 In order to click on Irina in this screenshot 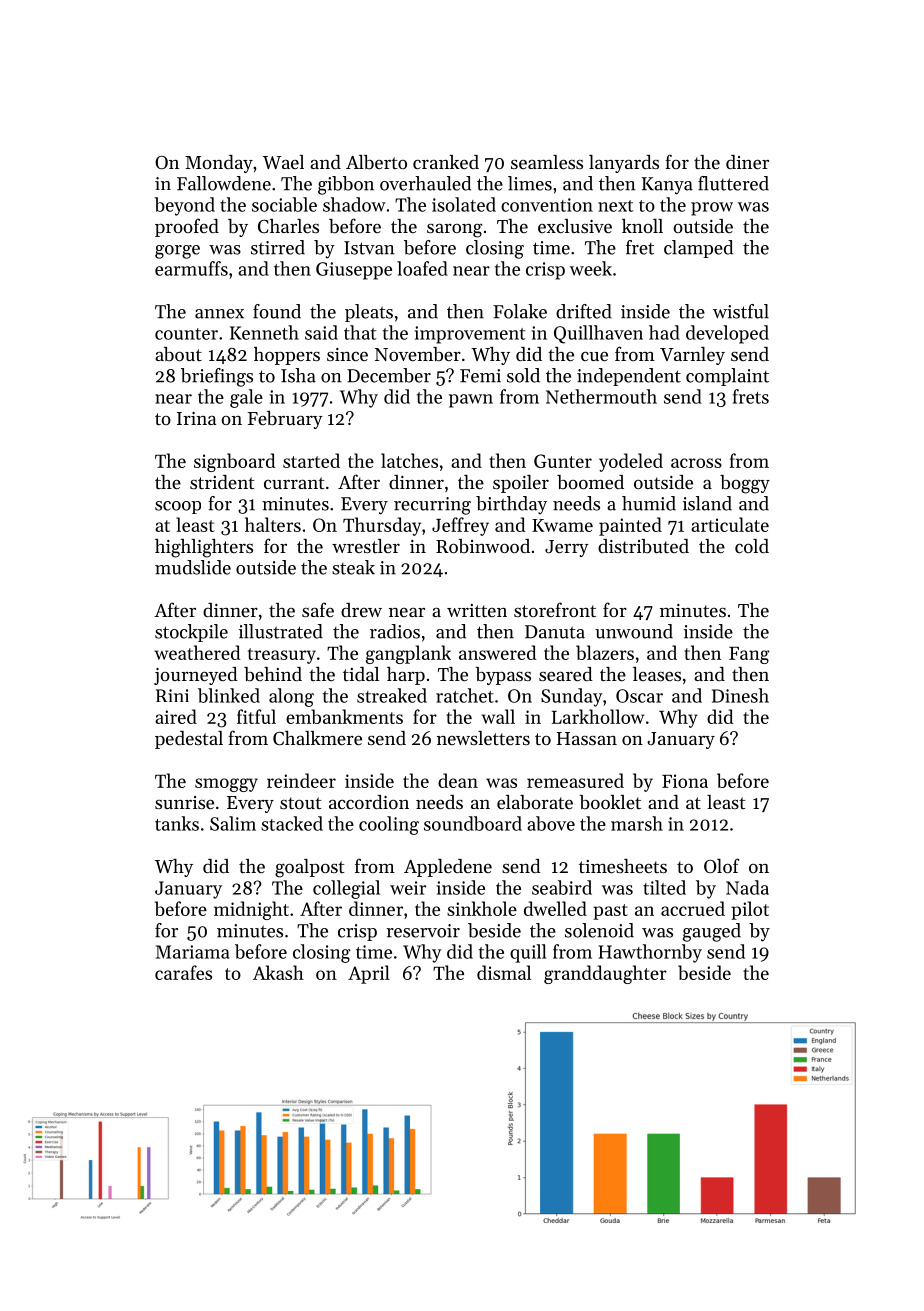, I will do `click(196, 418)`.
